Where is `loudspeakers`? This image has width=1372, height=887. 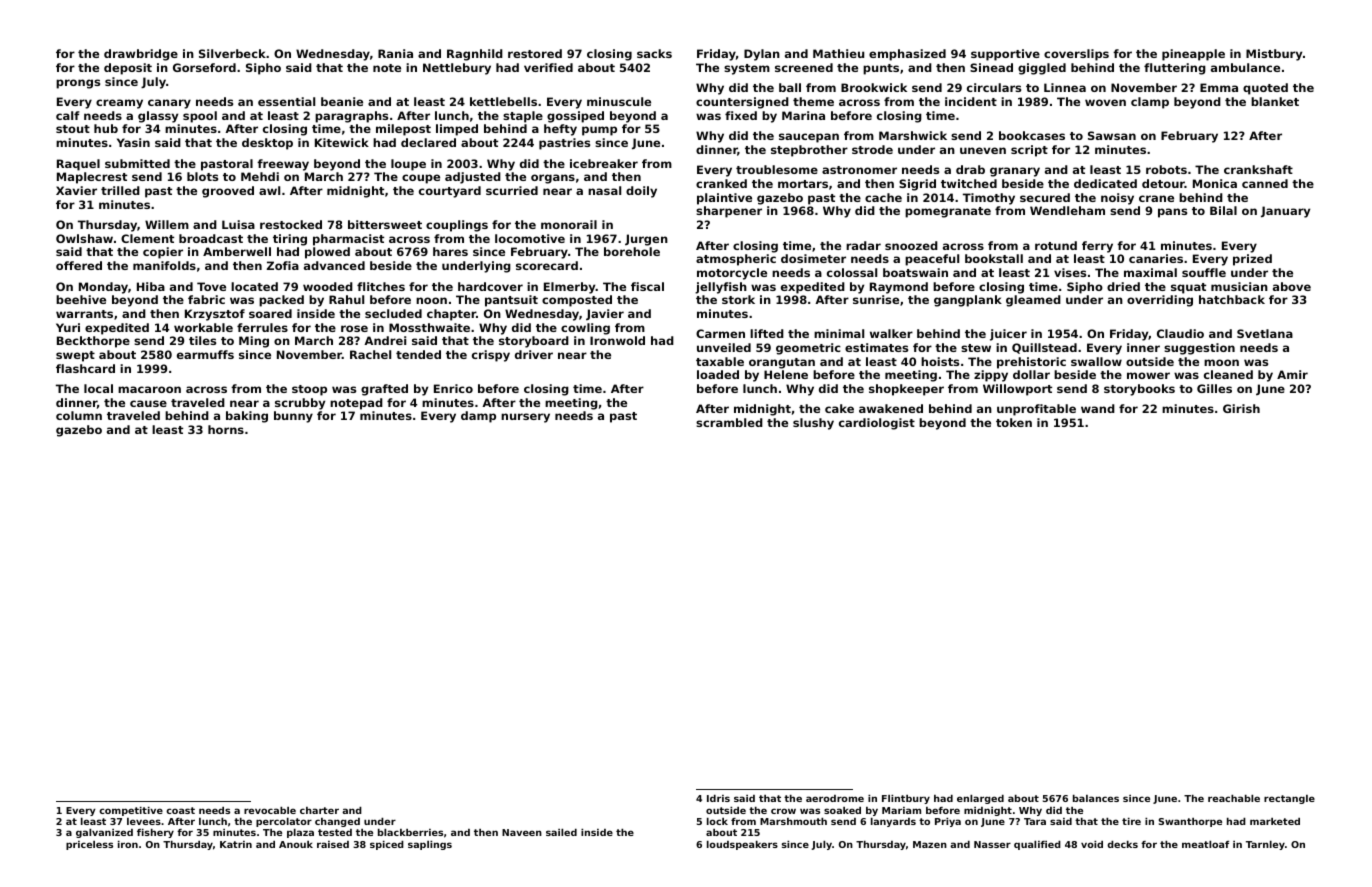 loudspeakers is located at coordinates (742, 845).
